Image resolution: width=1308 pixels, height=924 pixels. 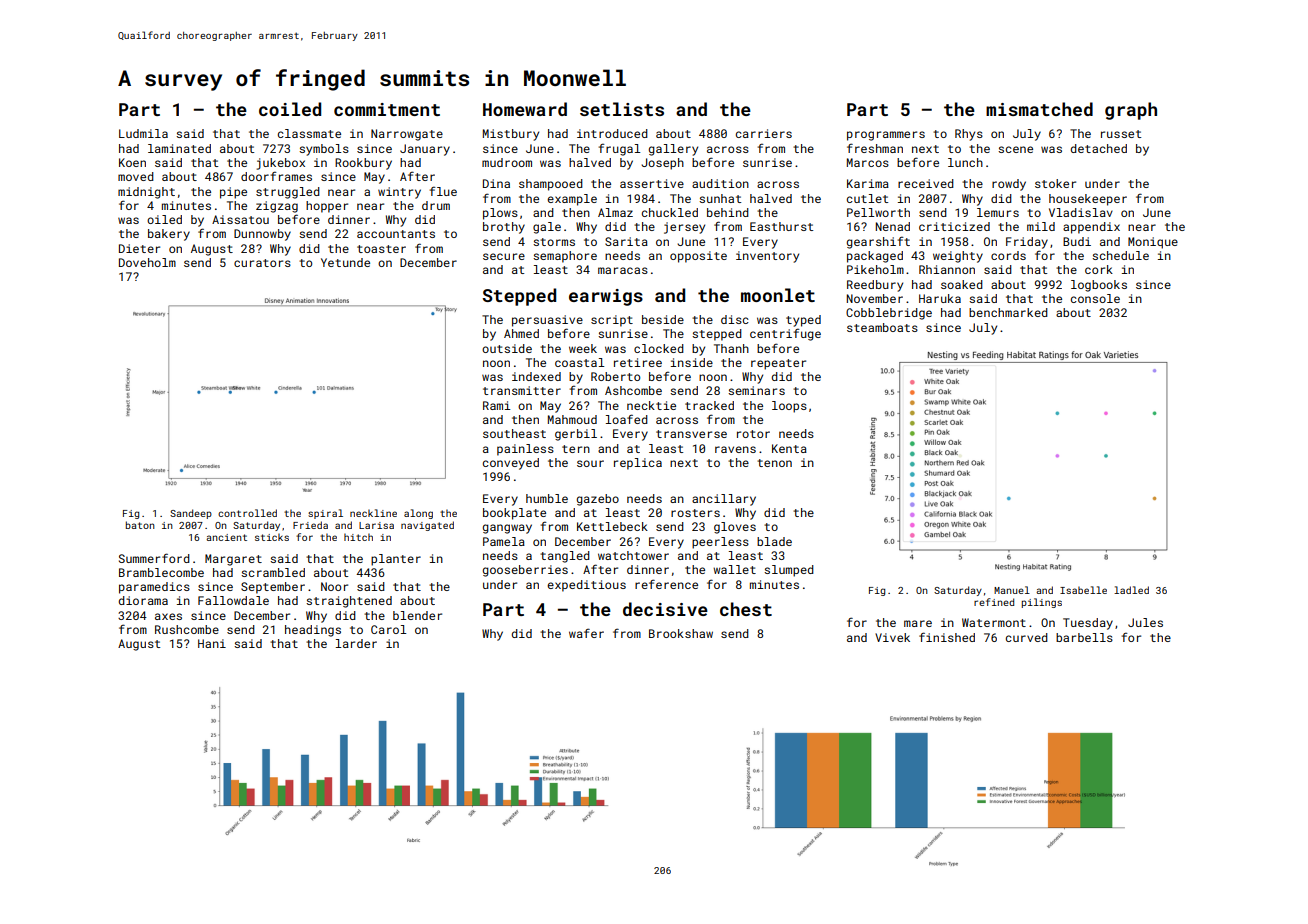 I want to click on lunch, so click(x=965, y=162).
